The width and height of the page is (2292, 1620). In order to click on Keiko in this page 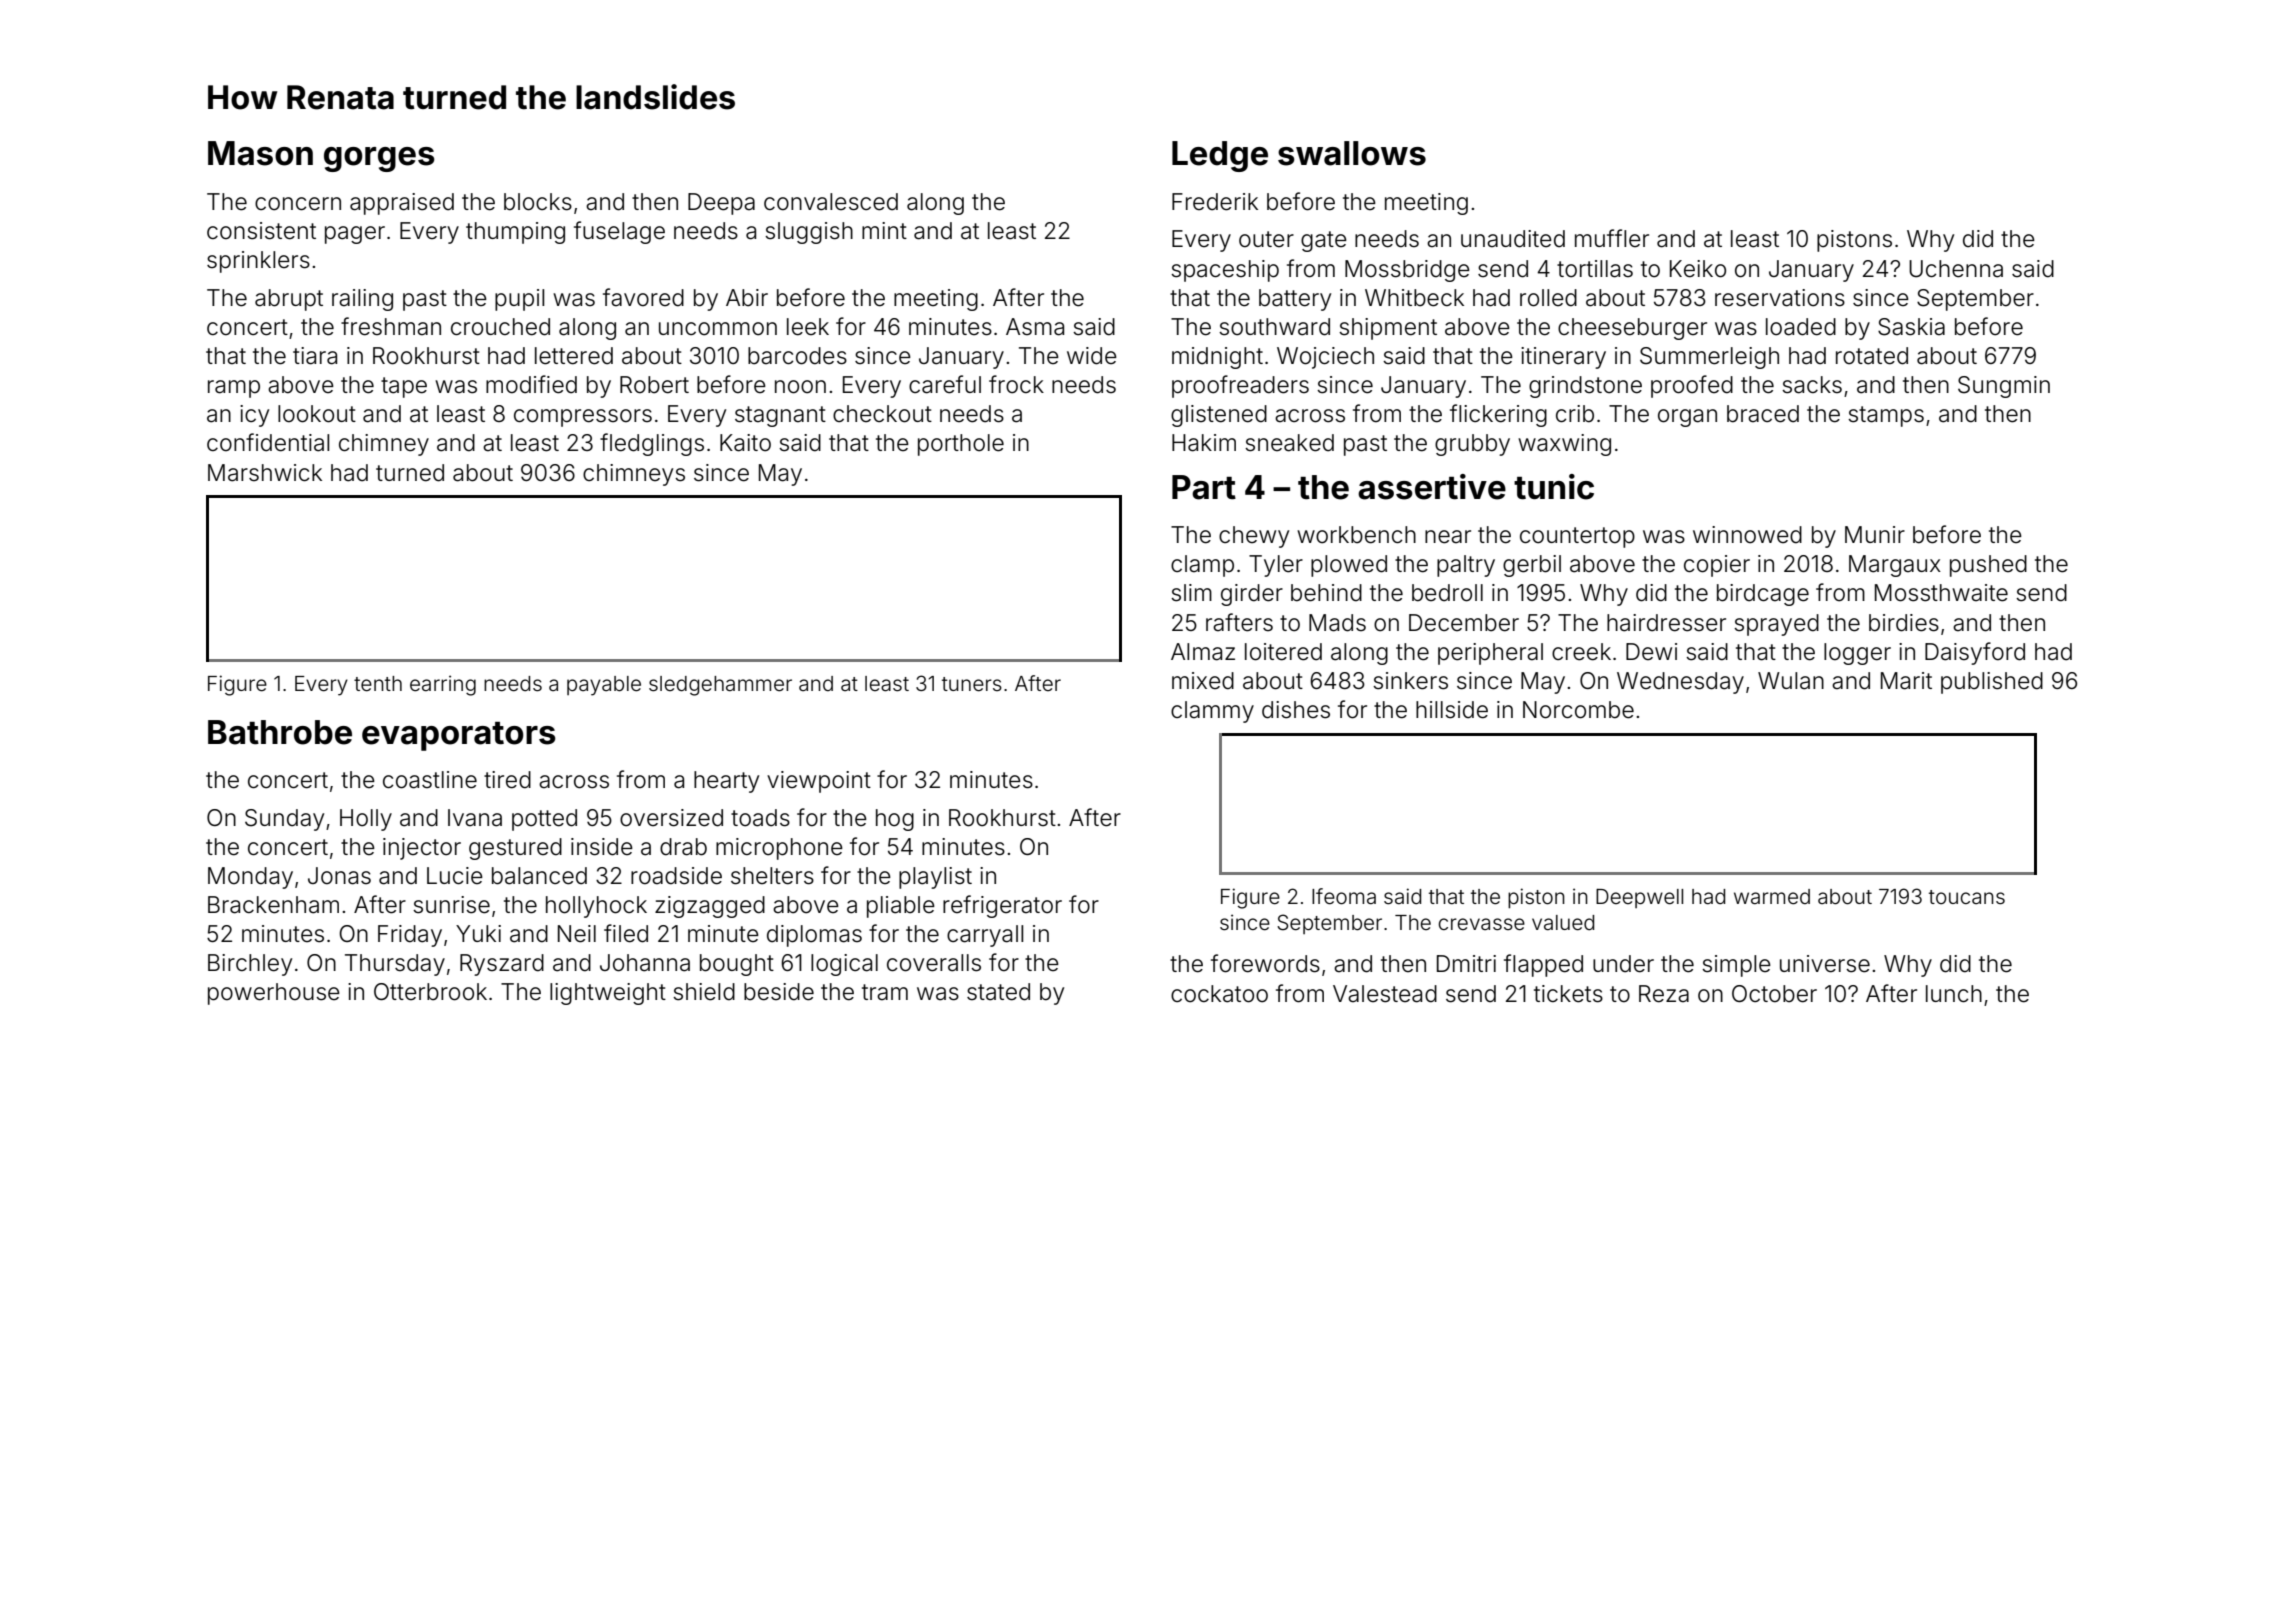, I will do `click(1698, 269)`.
